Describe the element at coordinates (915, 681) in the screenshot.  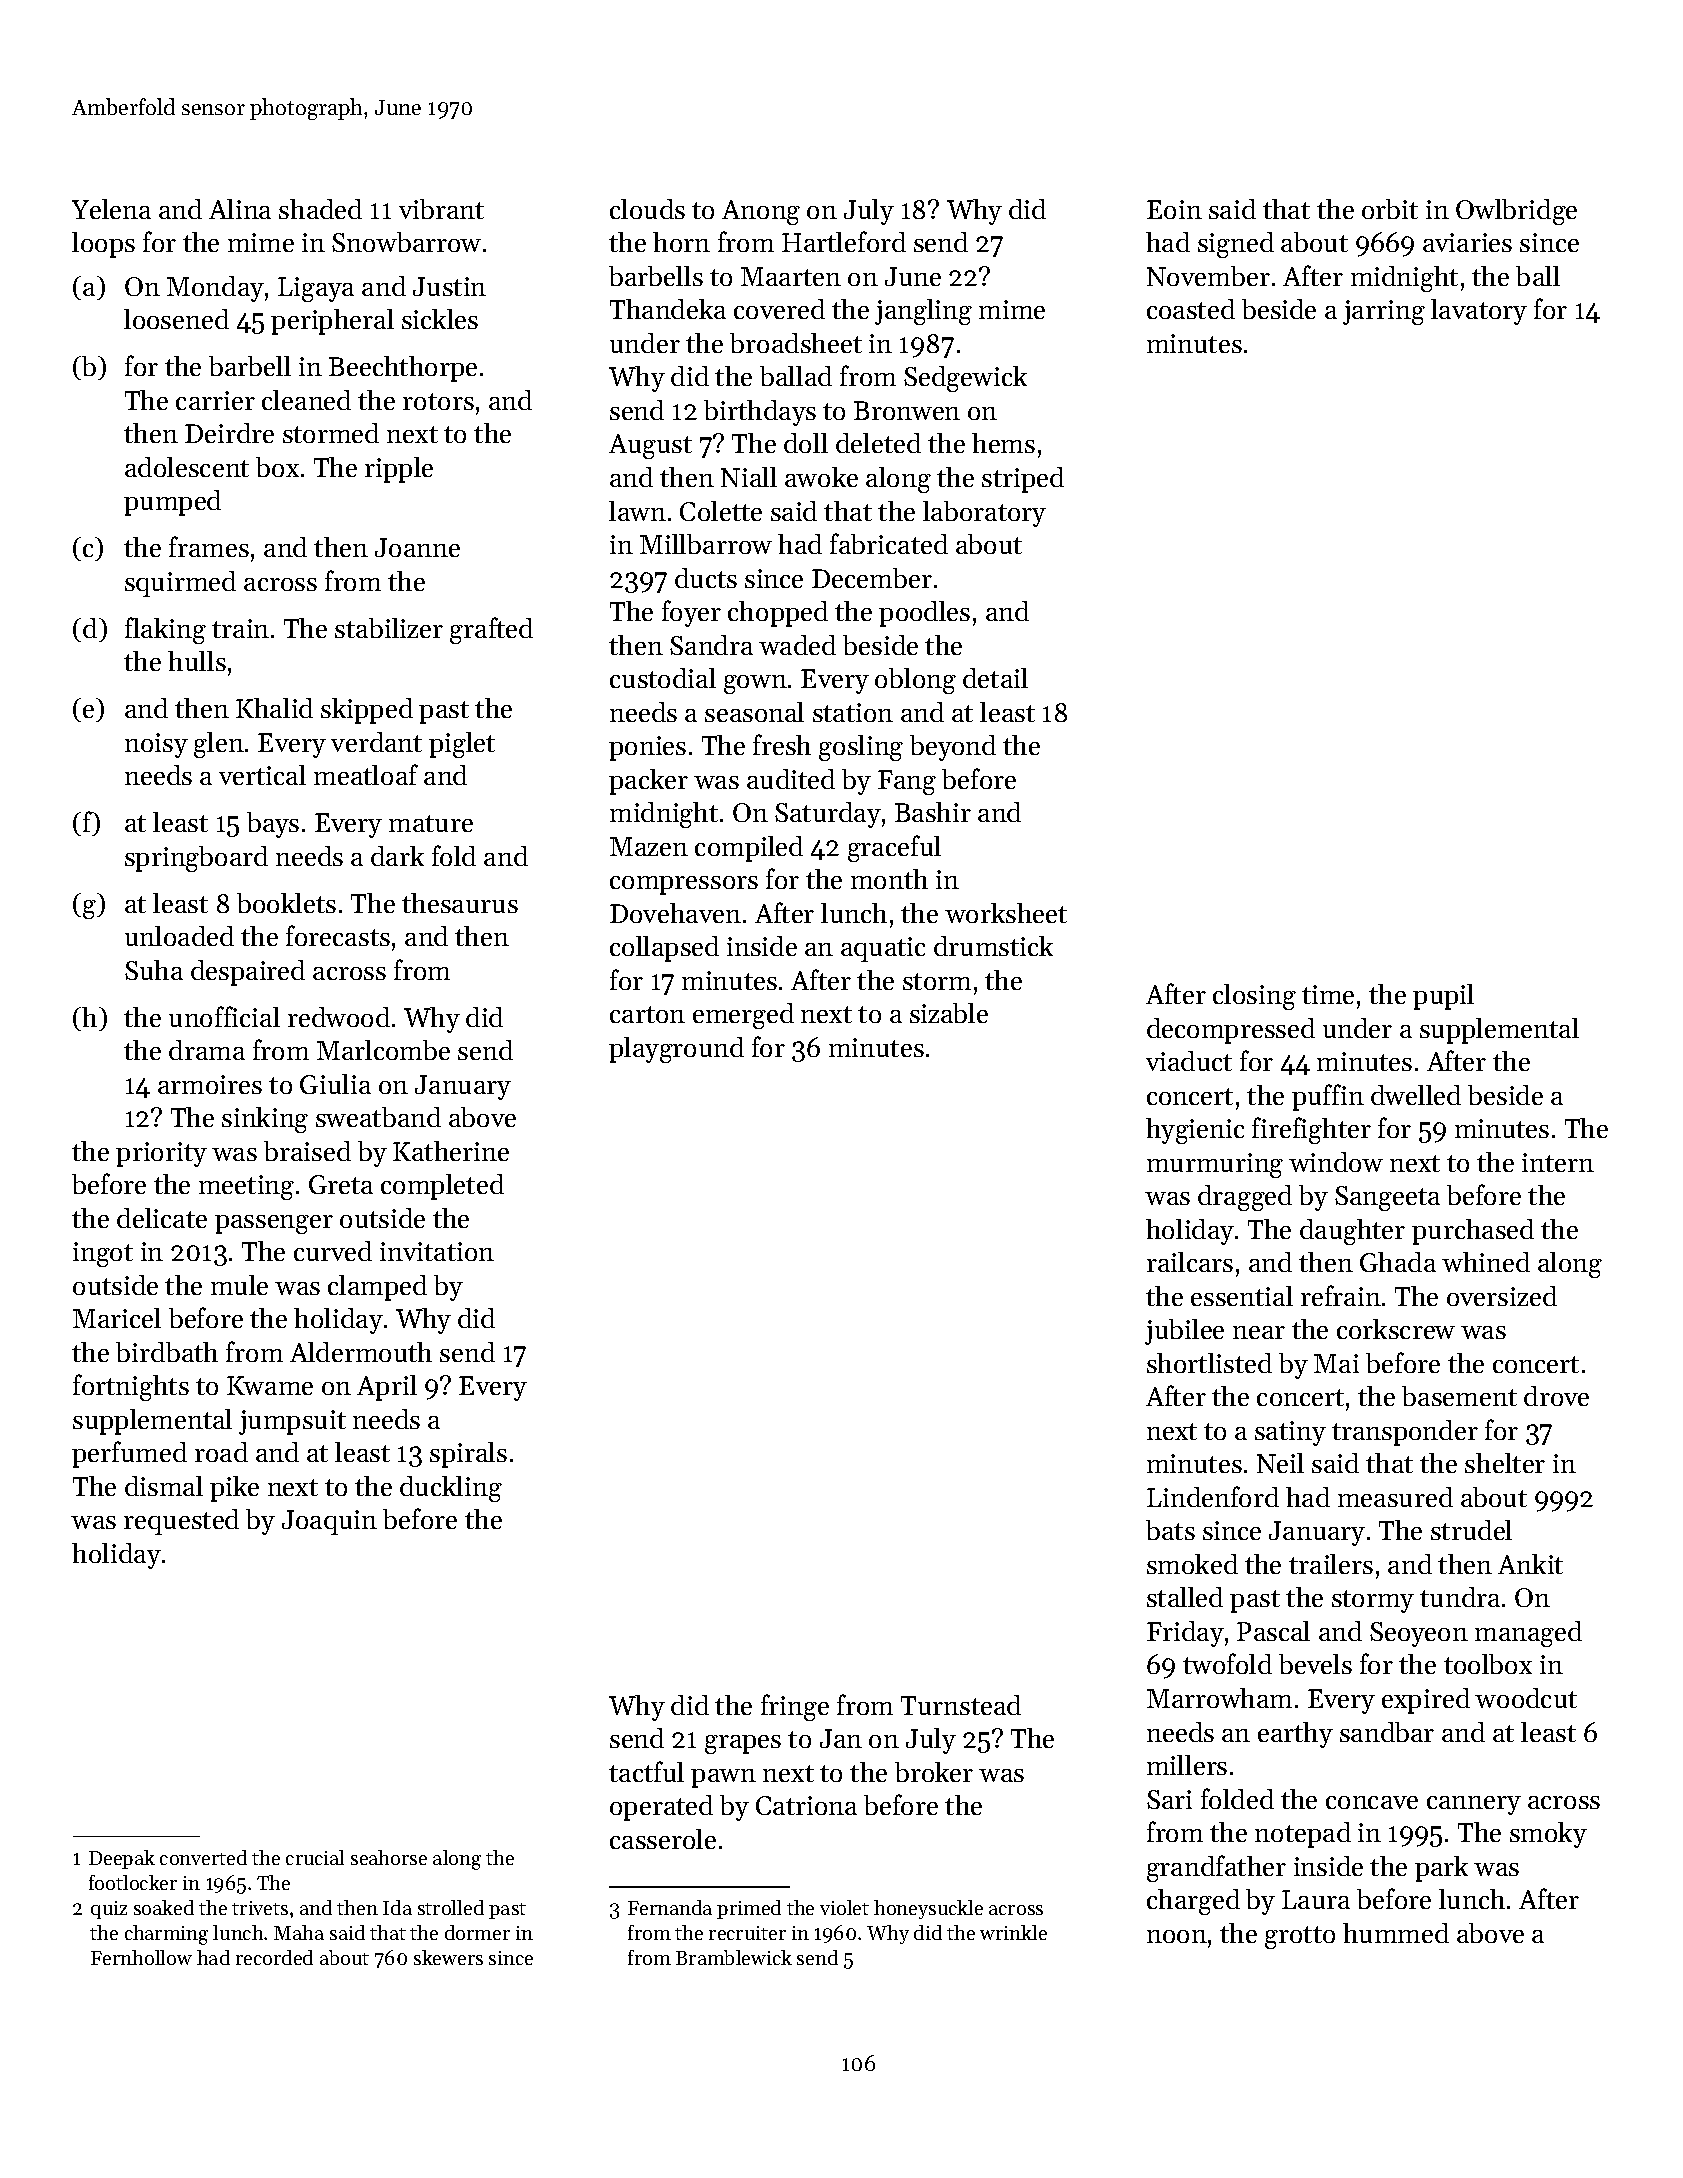
I see `oblong` at that location.
